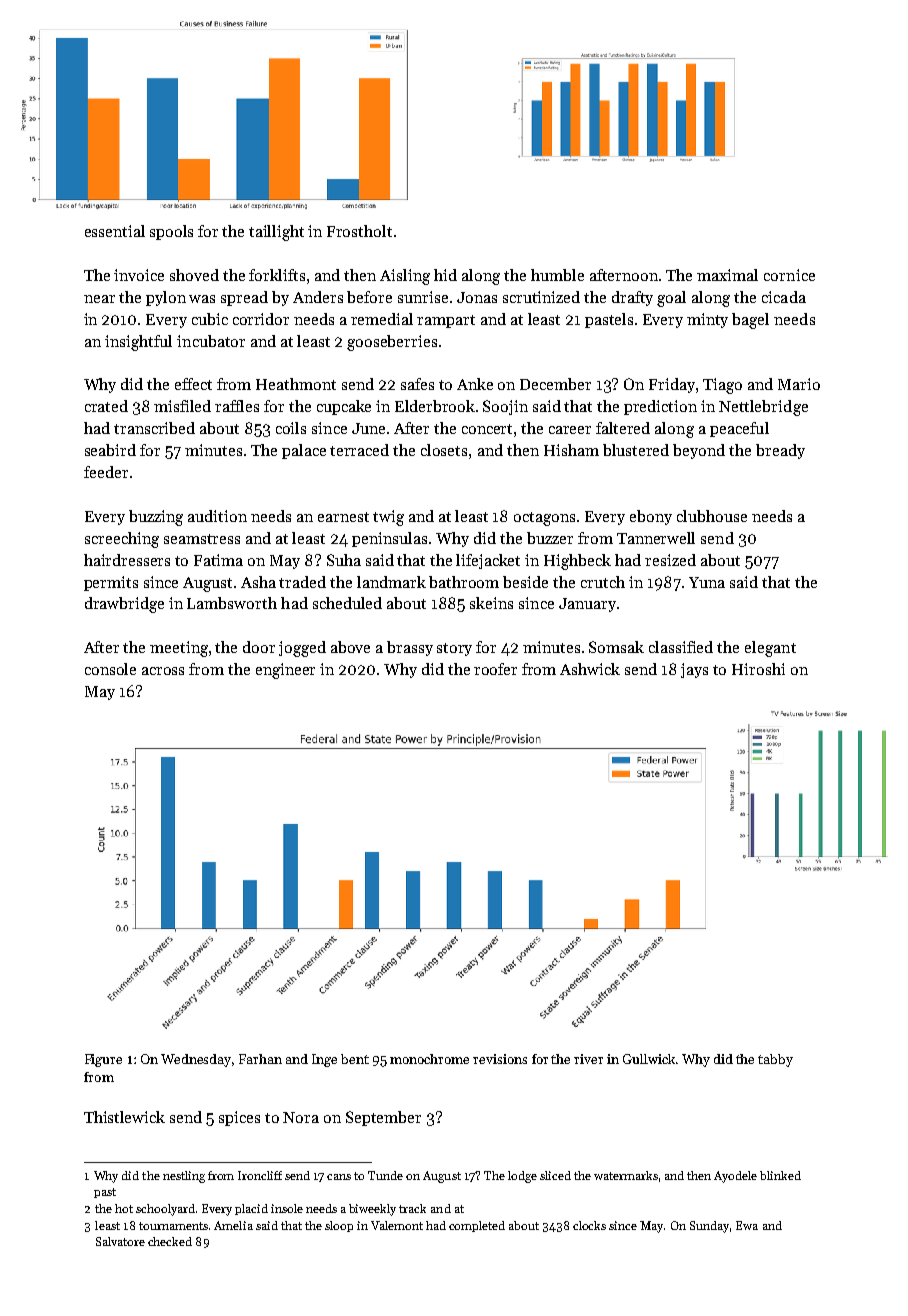 The height and width of the screenshot is (1316, 908). I want to click on buzzing, so click(156, 518).
